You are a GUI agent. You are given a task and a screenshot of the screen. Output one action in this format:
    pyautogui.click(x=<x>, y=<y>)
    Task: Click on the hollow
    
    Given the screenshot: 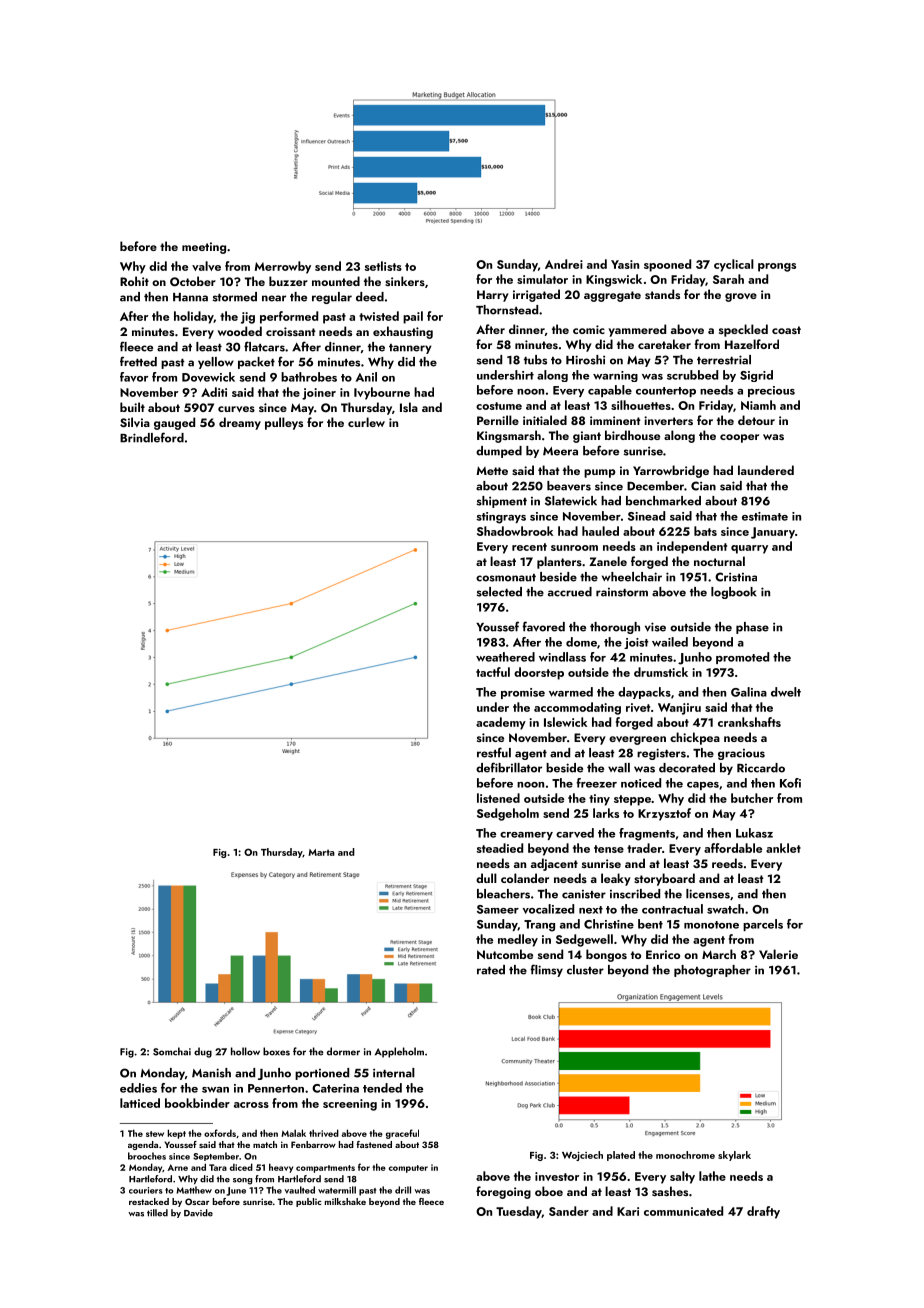 What is the action you would take?
    pyautogui.click(x=245, y=1051)
